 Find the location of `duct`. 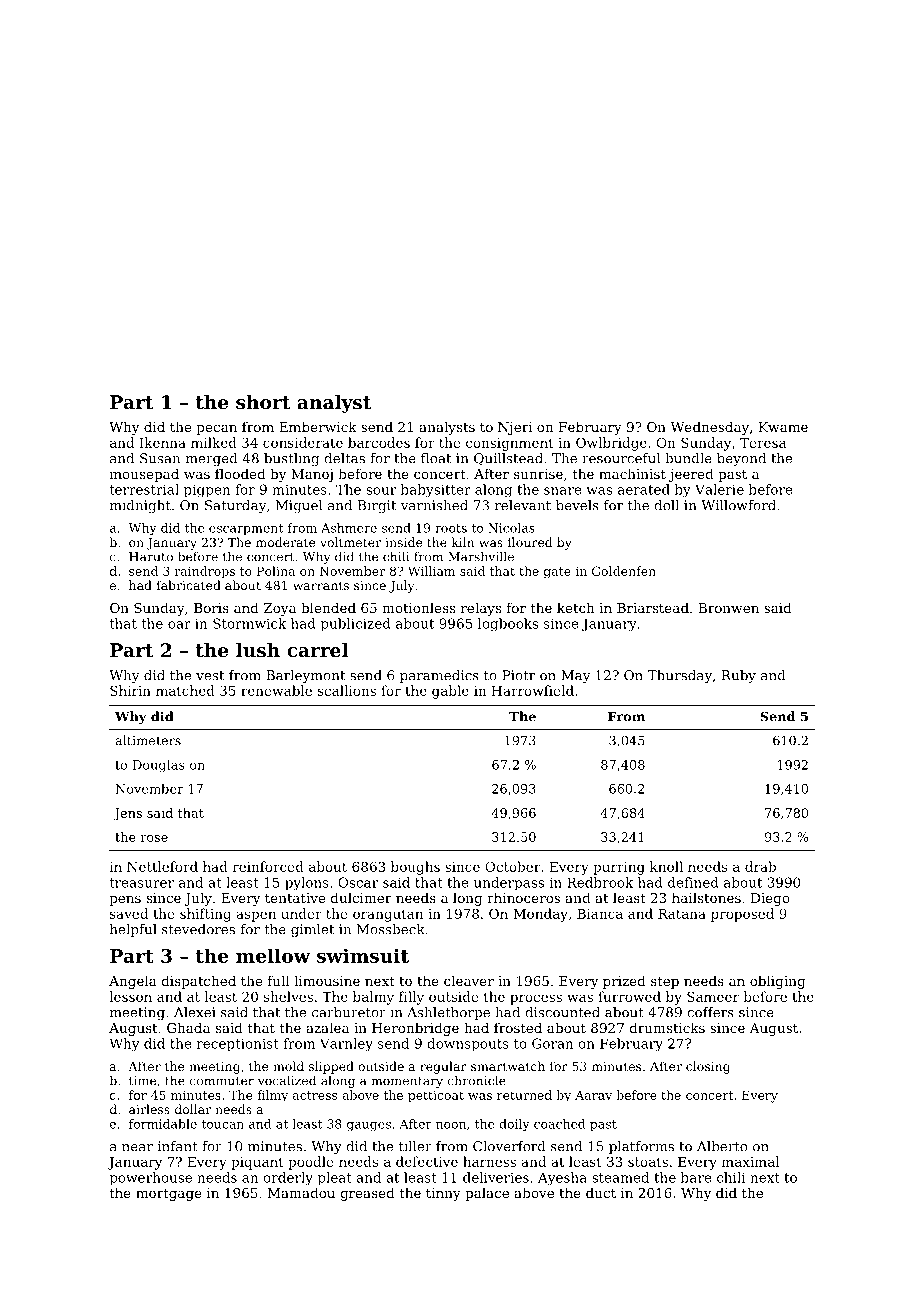

duct is located at coordinates (601, 1192).
